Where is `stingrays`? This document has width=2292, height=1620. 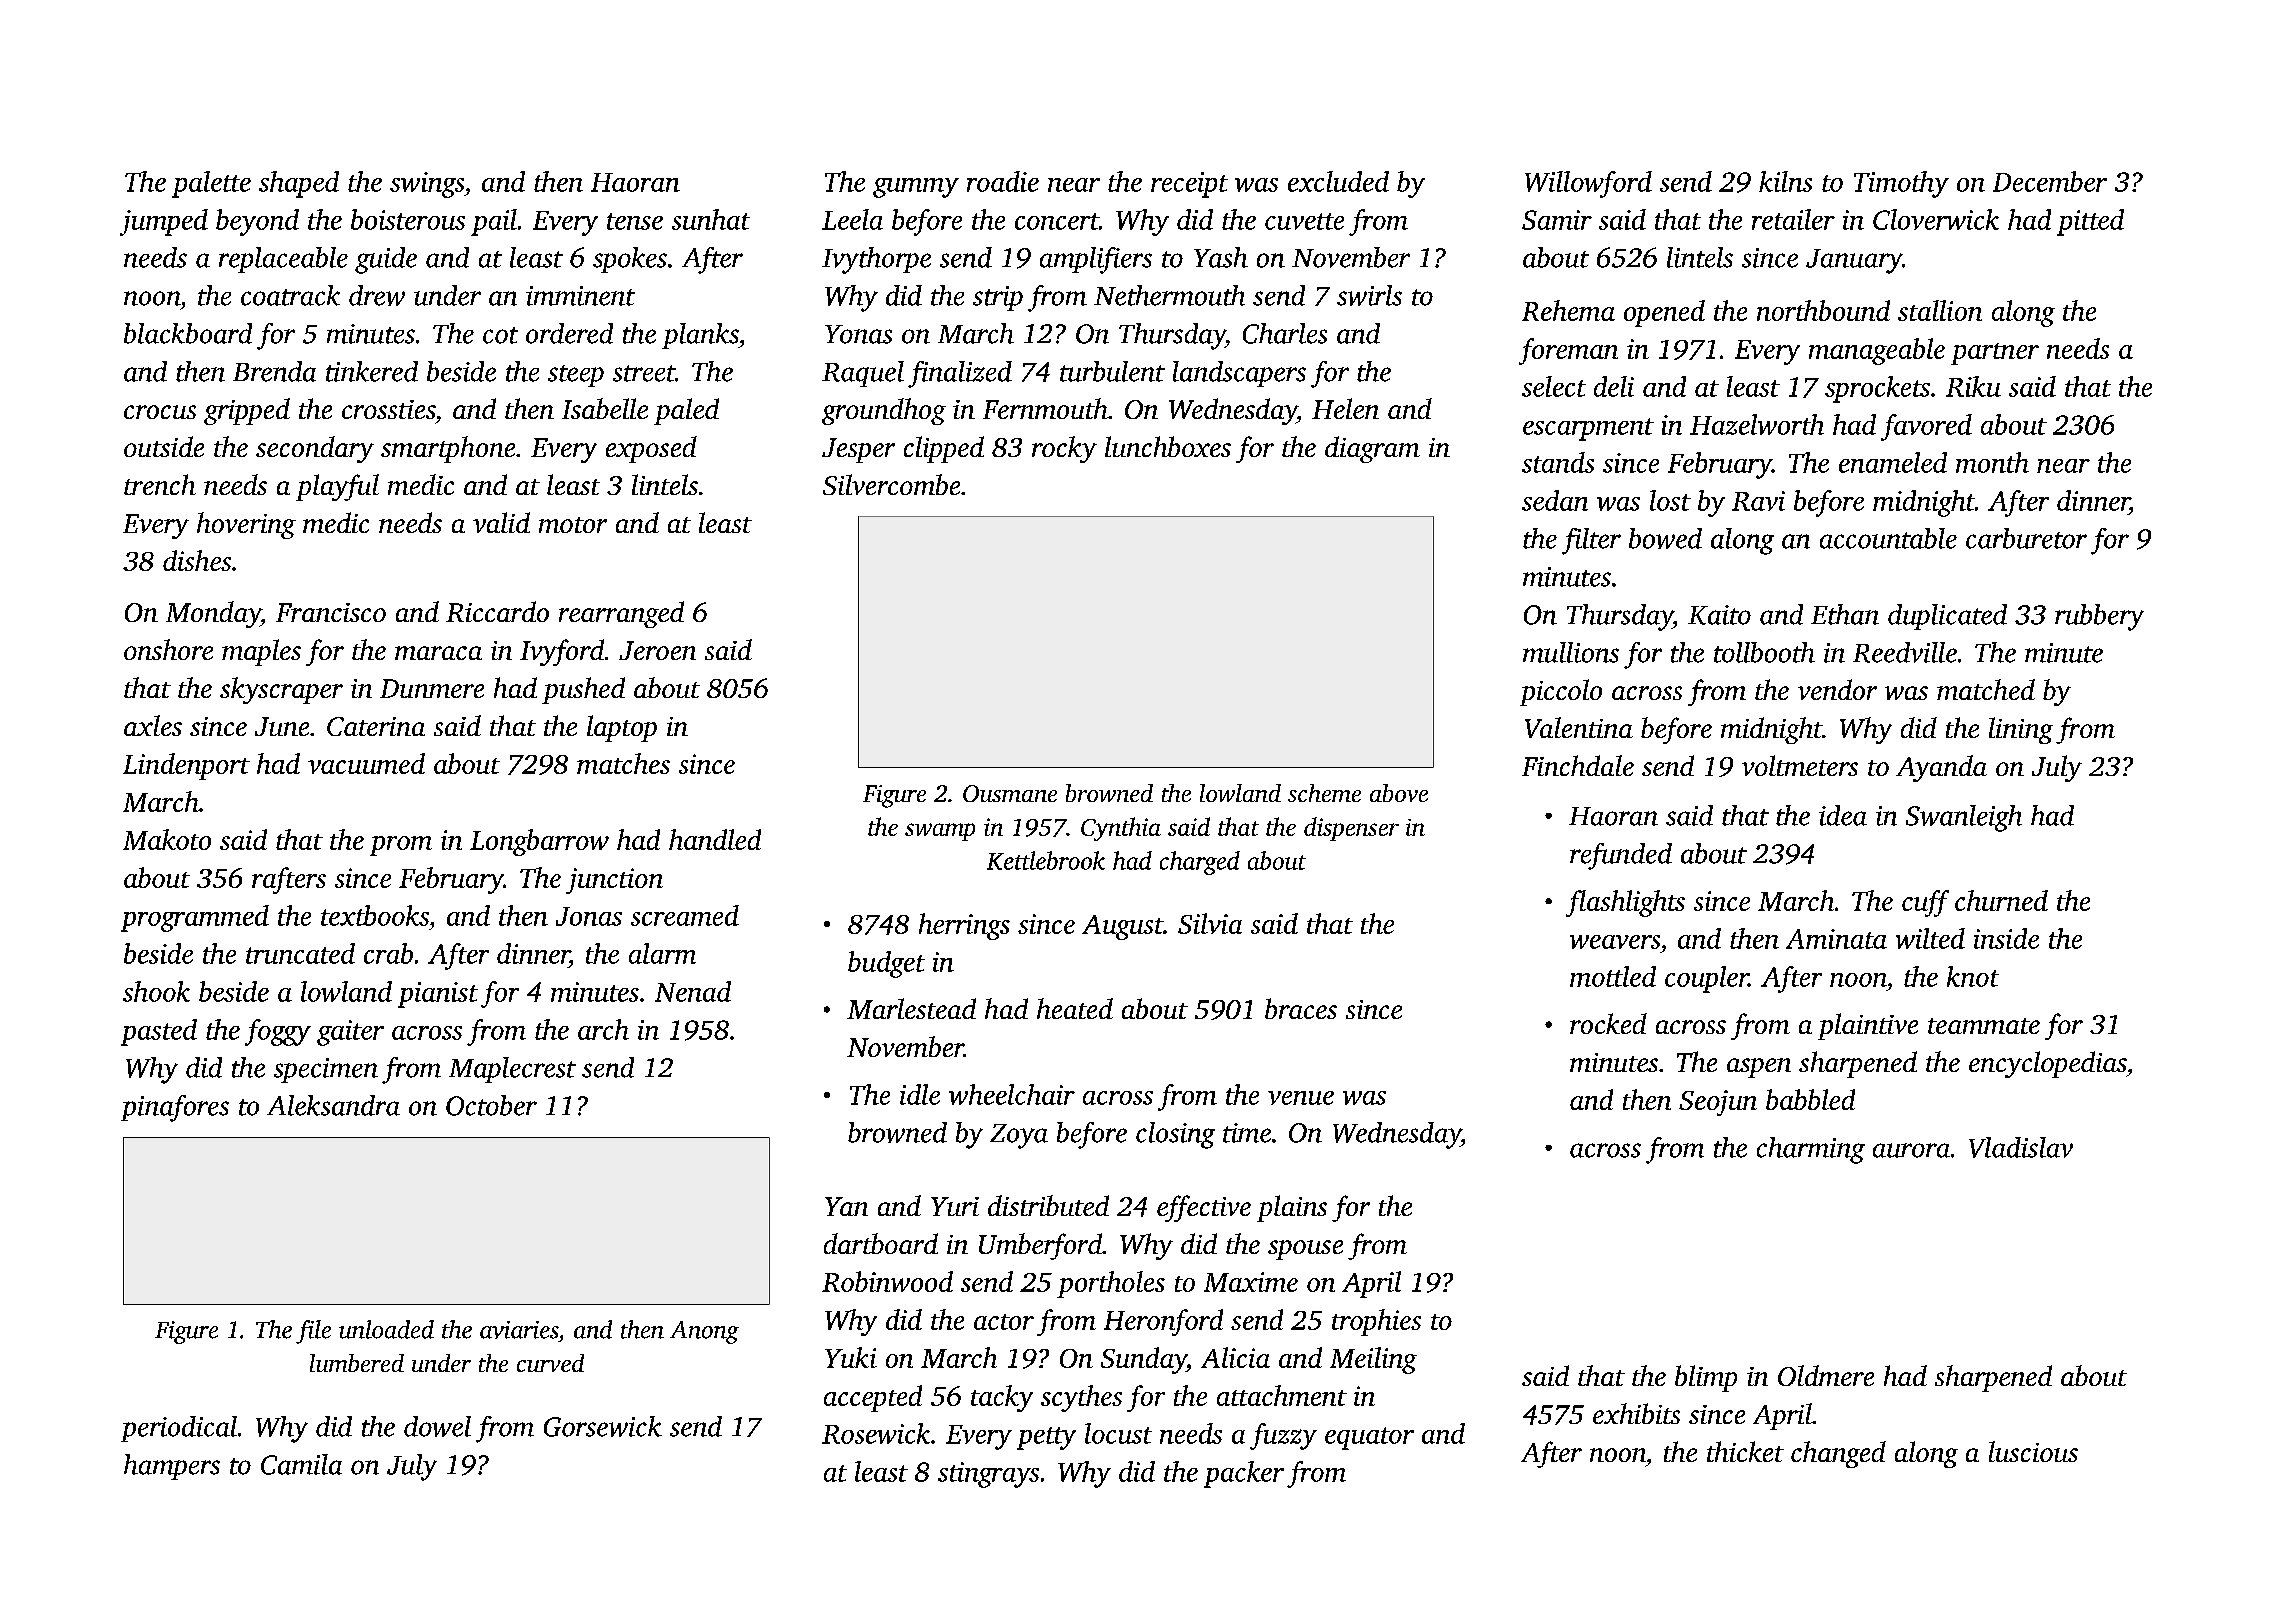 stingrays is located at coordinates (988, 1475).
